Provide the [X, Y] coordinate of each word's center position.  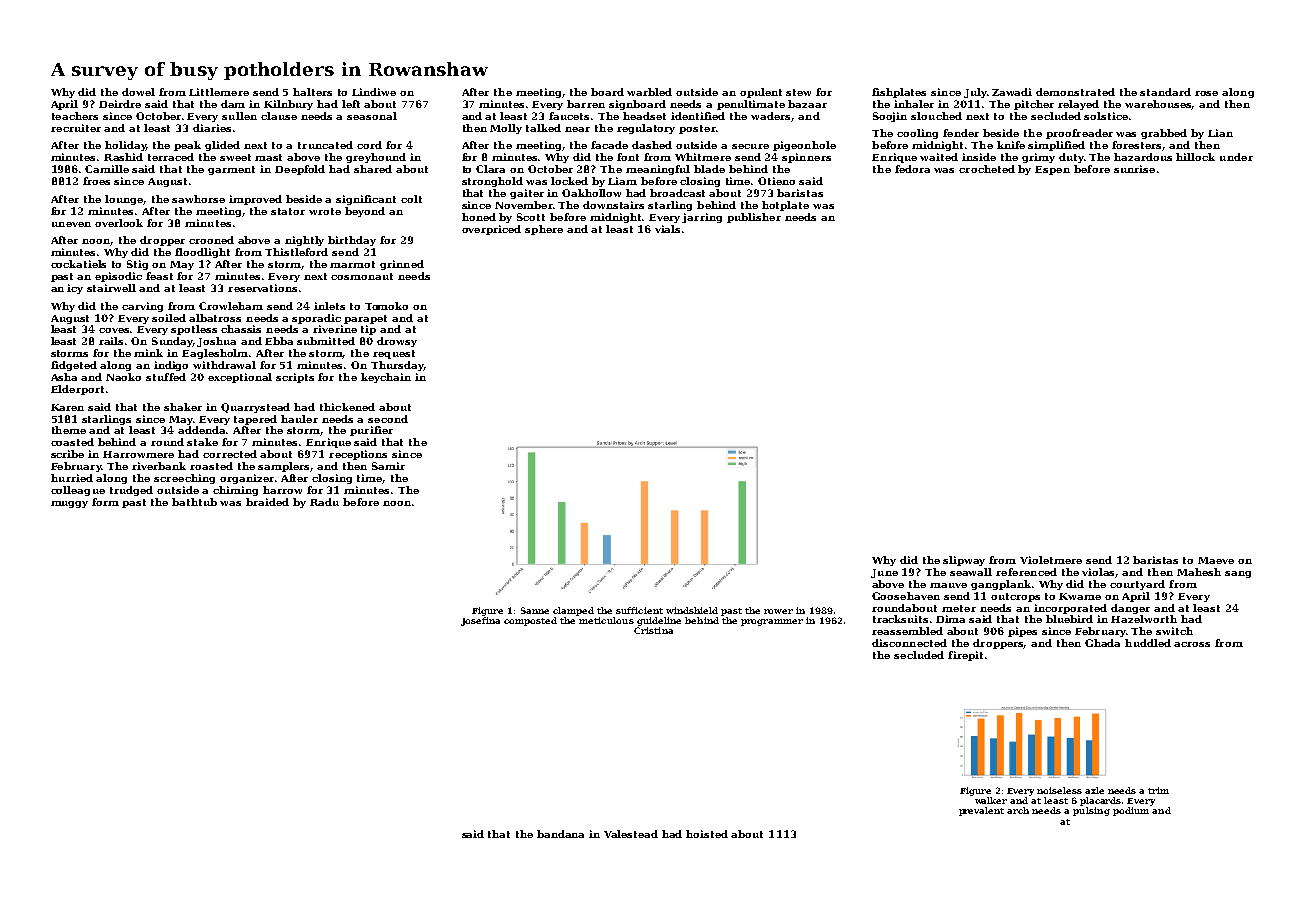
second [388, 419]
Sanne [535, 610]
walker [991, 800]
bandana [560, 834]
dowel [138, 92]
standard [1165, 92]
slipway [964, 561]
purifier [371, 431]
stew [798, 92]
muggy [69, 504]
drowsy [397, 342]
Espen [1052, 170]
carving [142, 307]
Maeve [1216, 560]
